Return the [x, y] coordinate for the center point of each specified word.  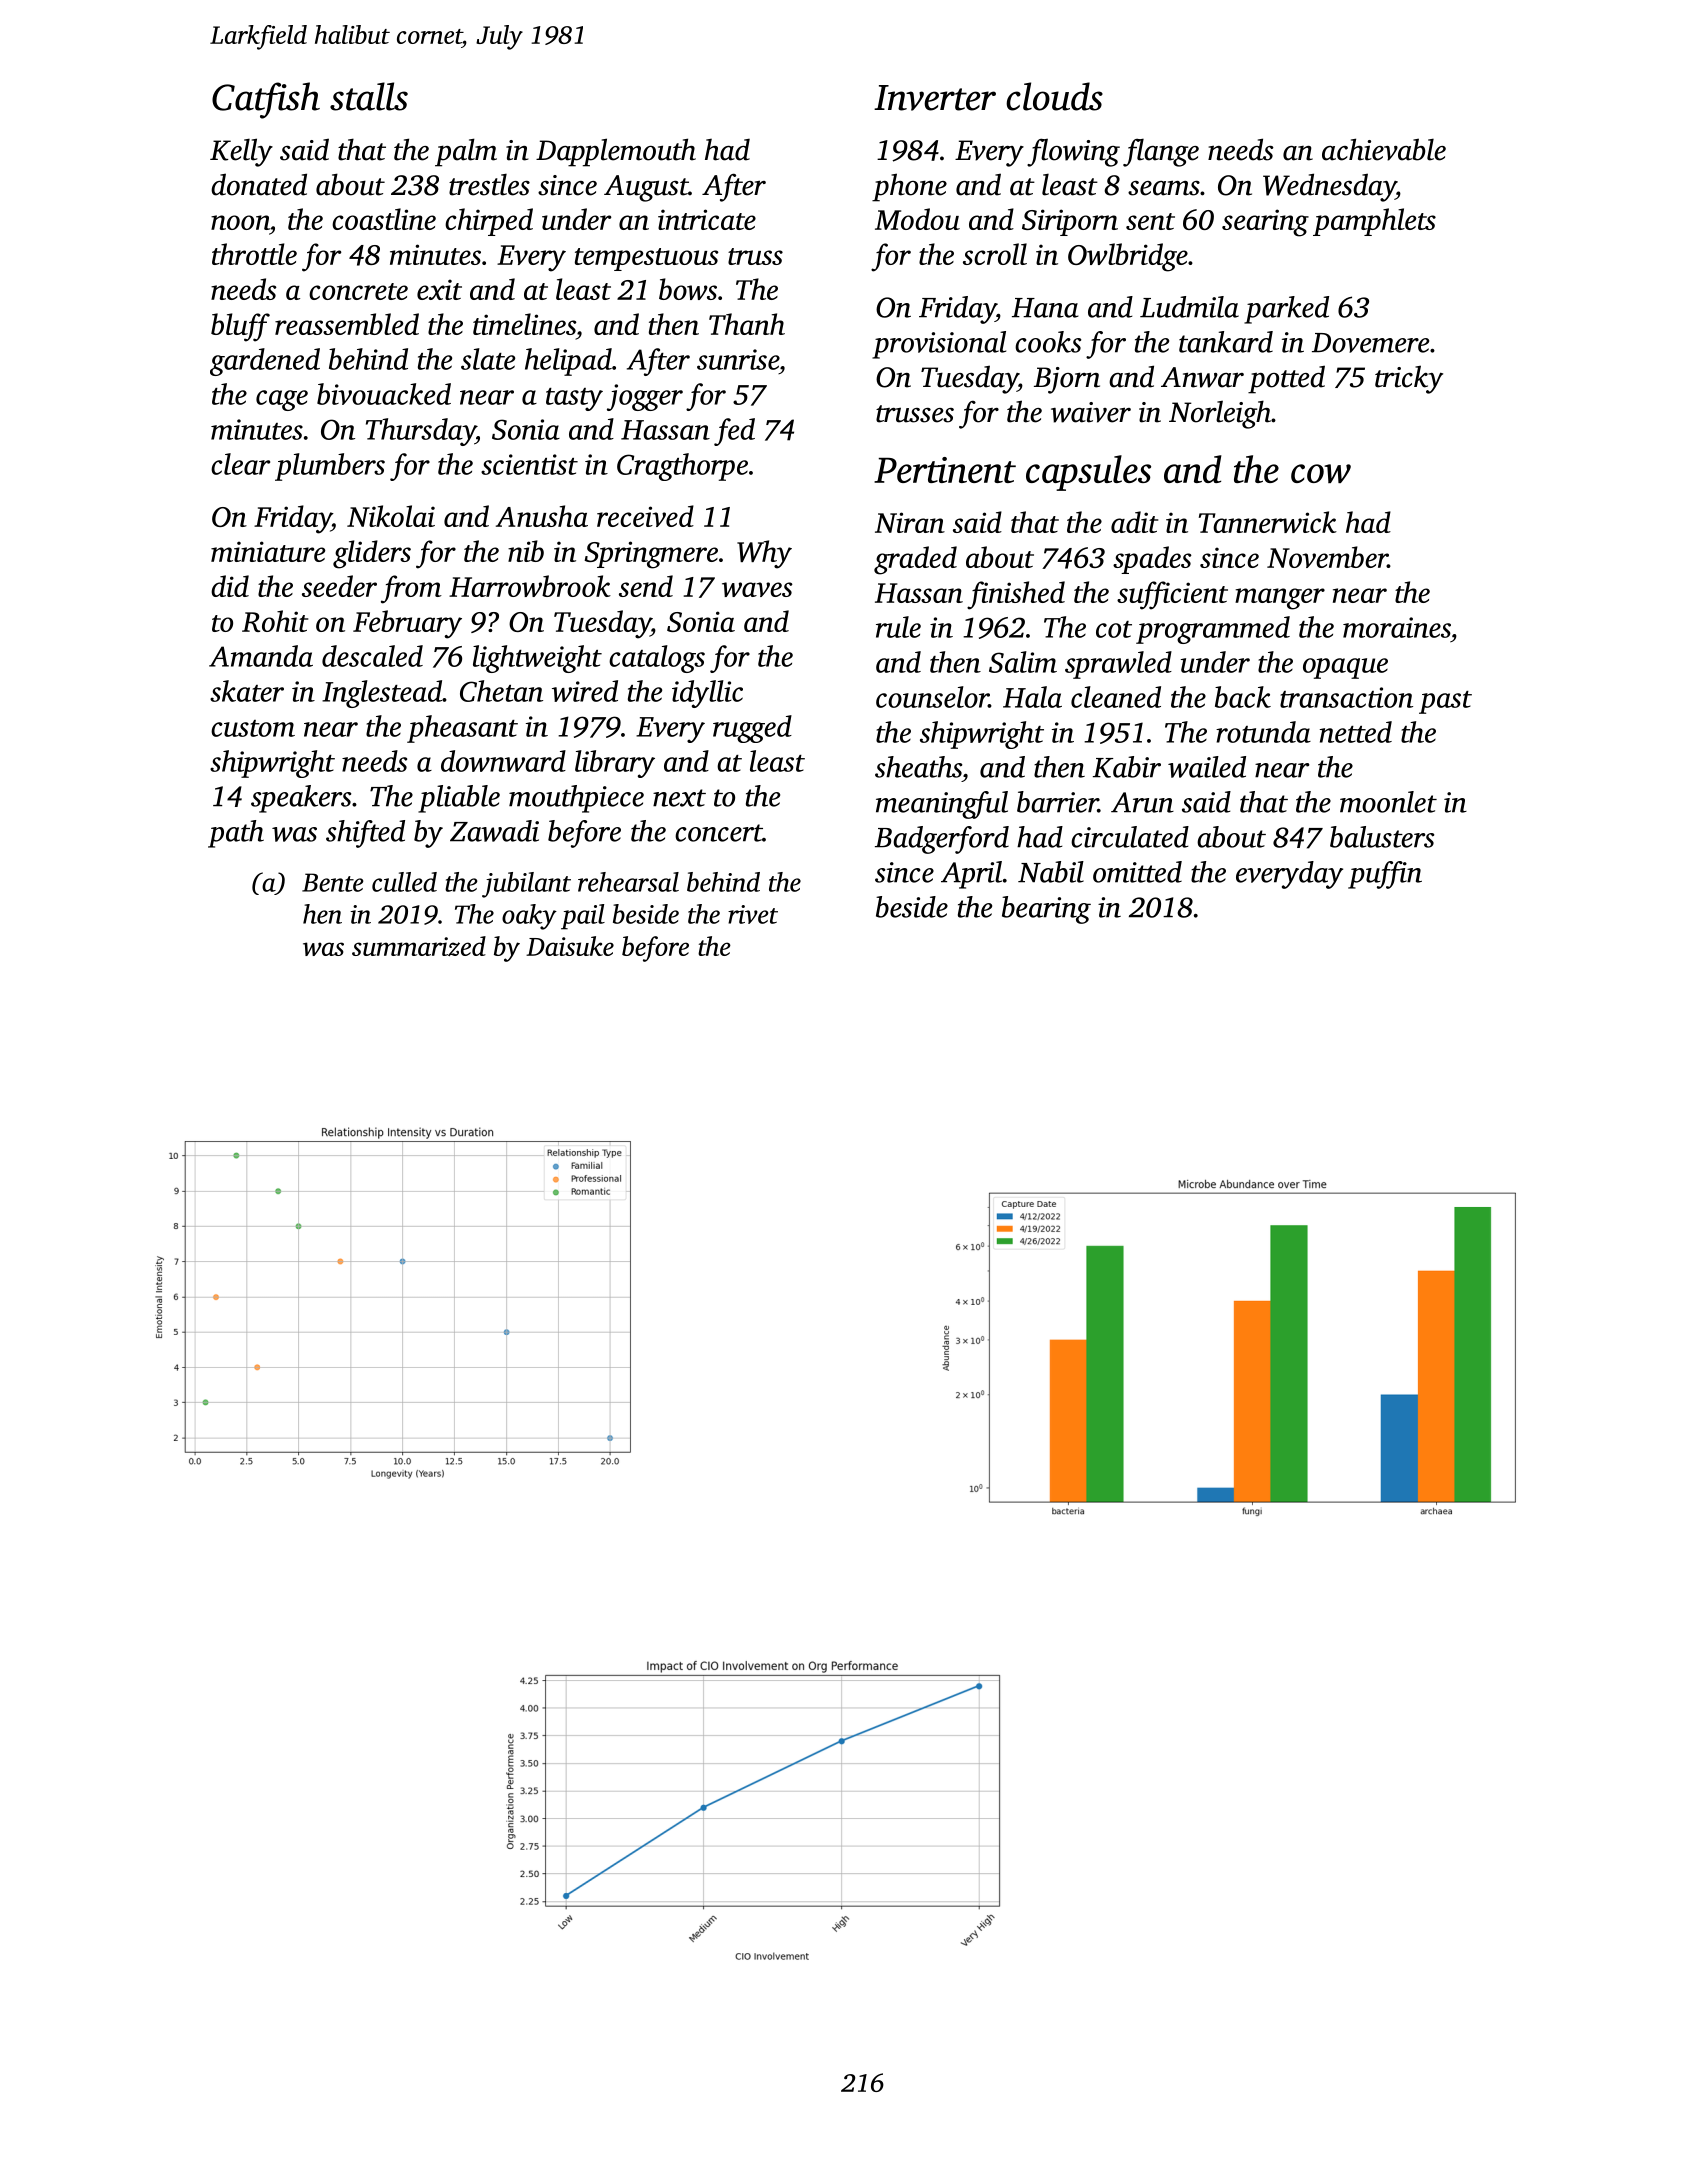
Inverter [935, 98]
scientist [529, 464]
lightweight [537, 659]
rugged [752, 729]
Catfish [266, 100]
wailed [1207, 767]
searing [1265, 223]
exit [439, 289]
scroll [995, 254]
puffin [1385, 875]
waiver [1091, 412]
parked [1286, 310]
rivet [753, 914]
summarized [419, 946]
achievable [1384, 149]
